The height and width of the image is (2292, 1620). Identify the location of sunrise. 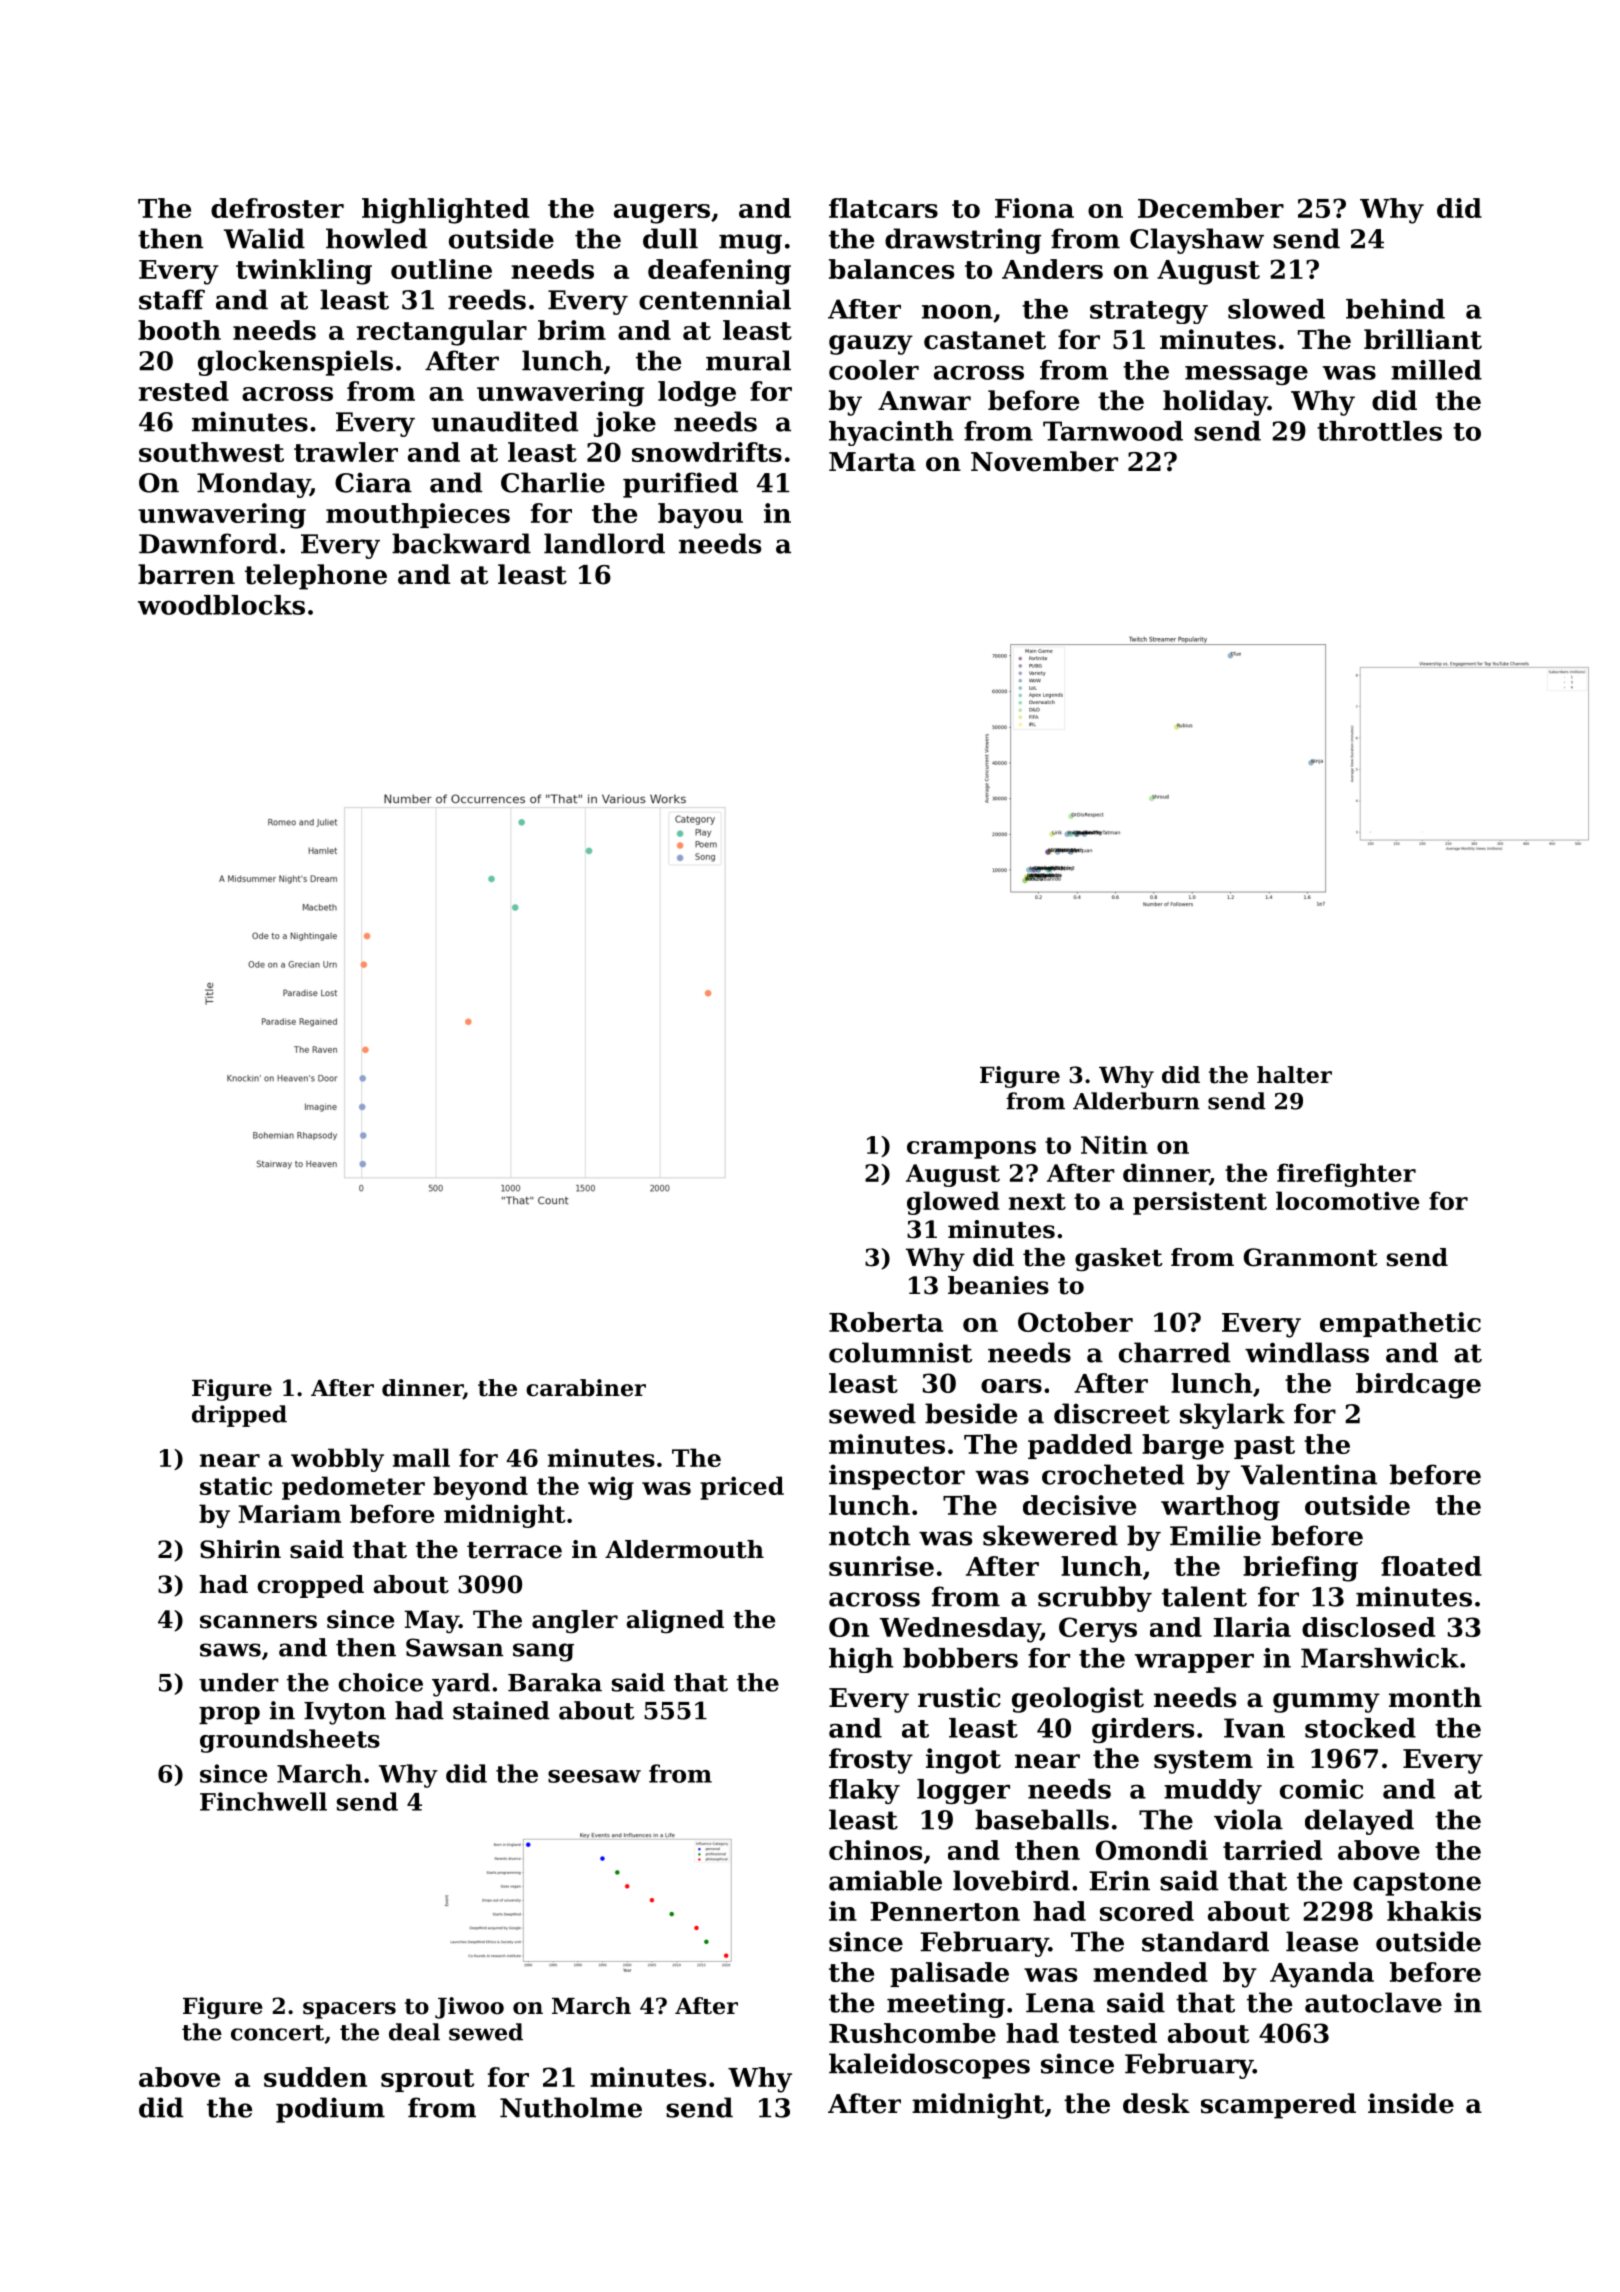
(881, 1566).
